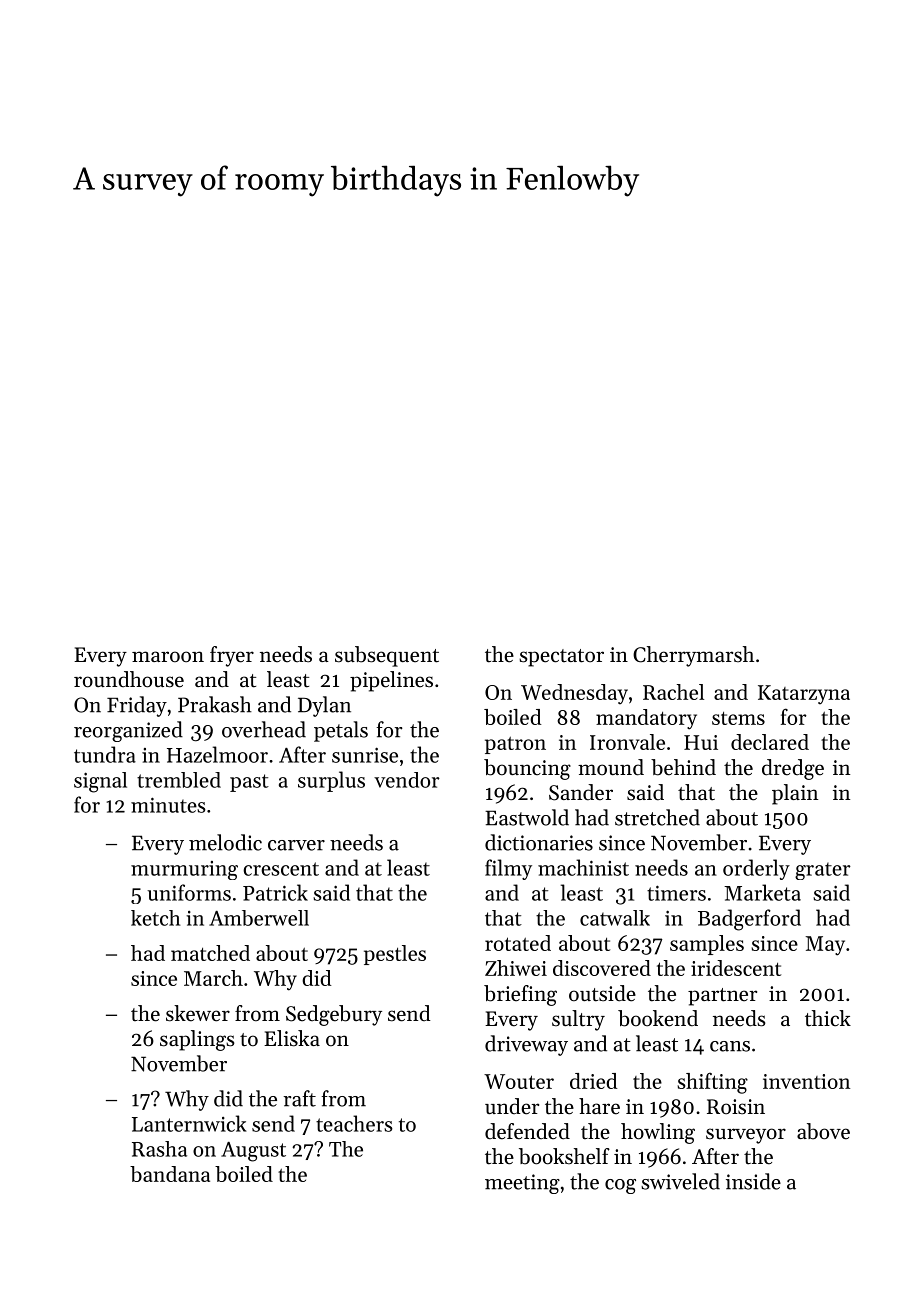 This screenshot has width=924, height=1311. I want to click on crescent, so click(281, 869).
